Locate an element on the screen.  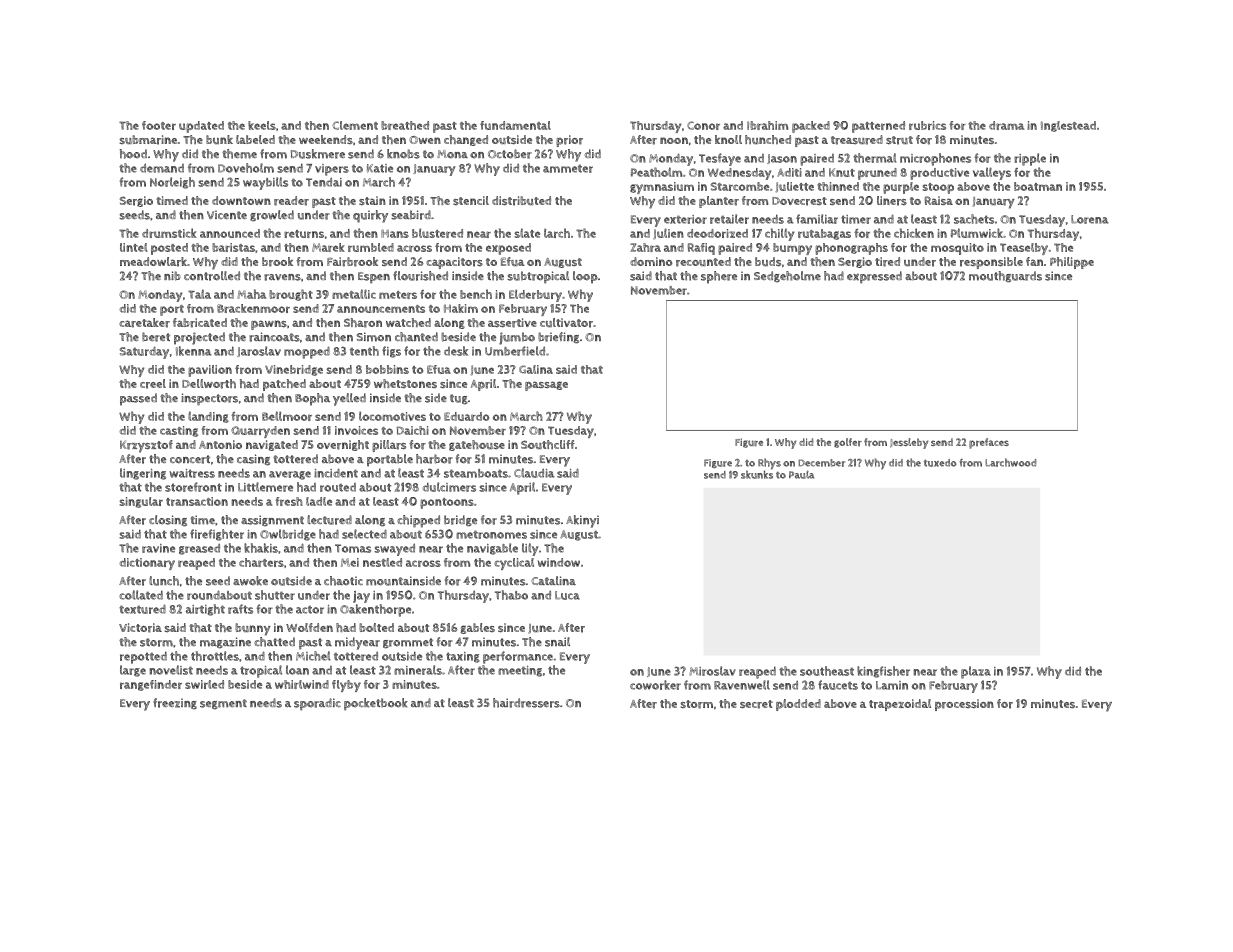
projected is located at coordinates (199, 338).
